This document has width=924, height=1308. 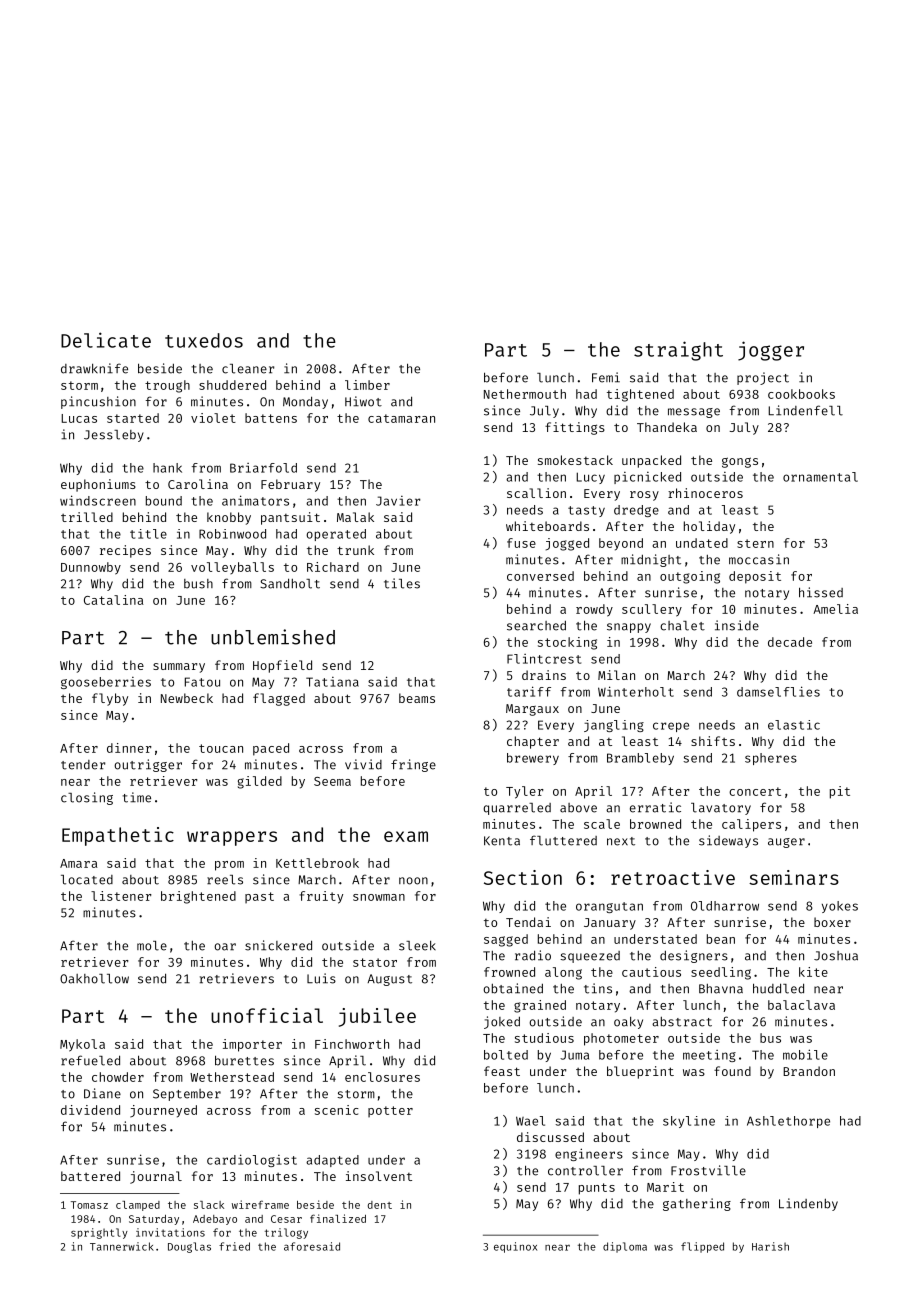 What do you see at coordinates (763, 378) in the document?
I see `project` at bounding box center [763, 378].
